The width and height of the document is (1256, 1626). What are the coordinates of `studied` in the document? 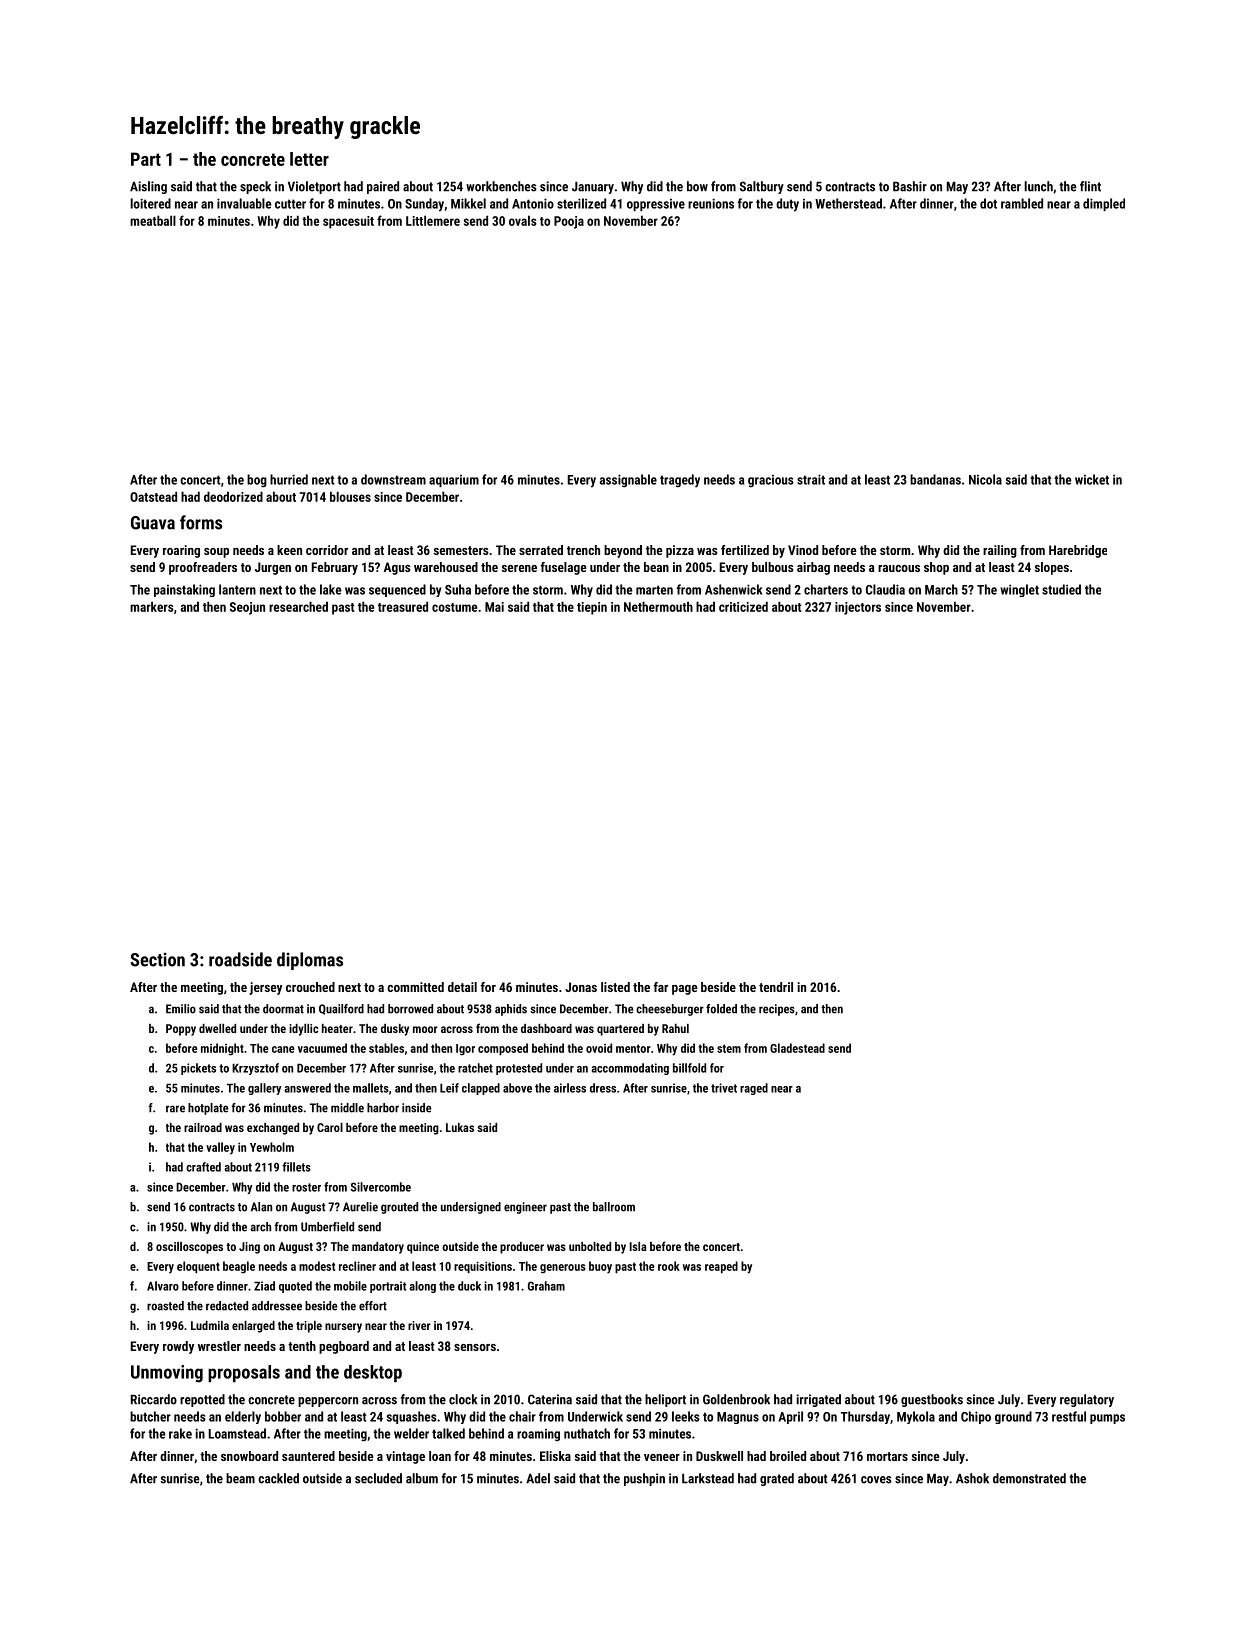 It's located at (1061, 589).
